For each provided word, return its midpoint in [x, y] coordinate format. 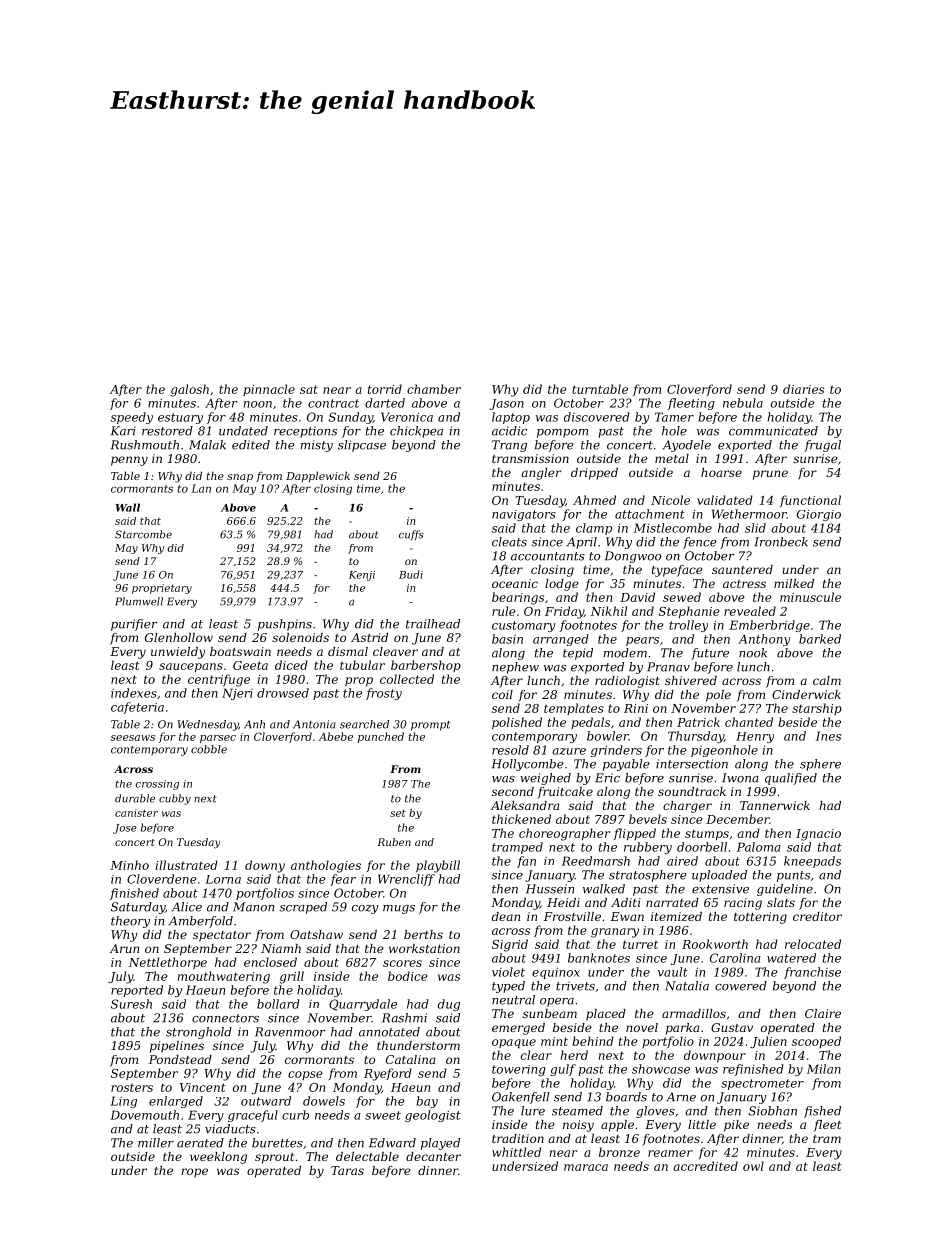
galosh [190, 390]
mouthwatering [223, 977]
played [440, 1144]
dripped [594, 474]
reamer [670, 1153]
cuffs [411, 535]
